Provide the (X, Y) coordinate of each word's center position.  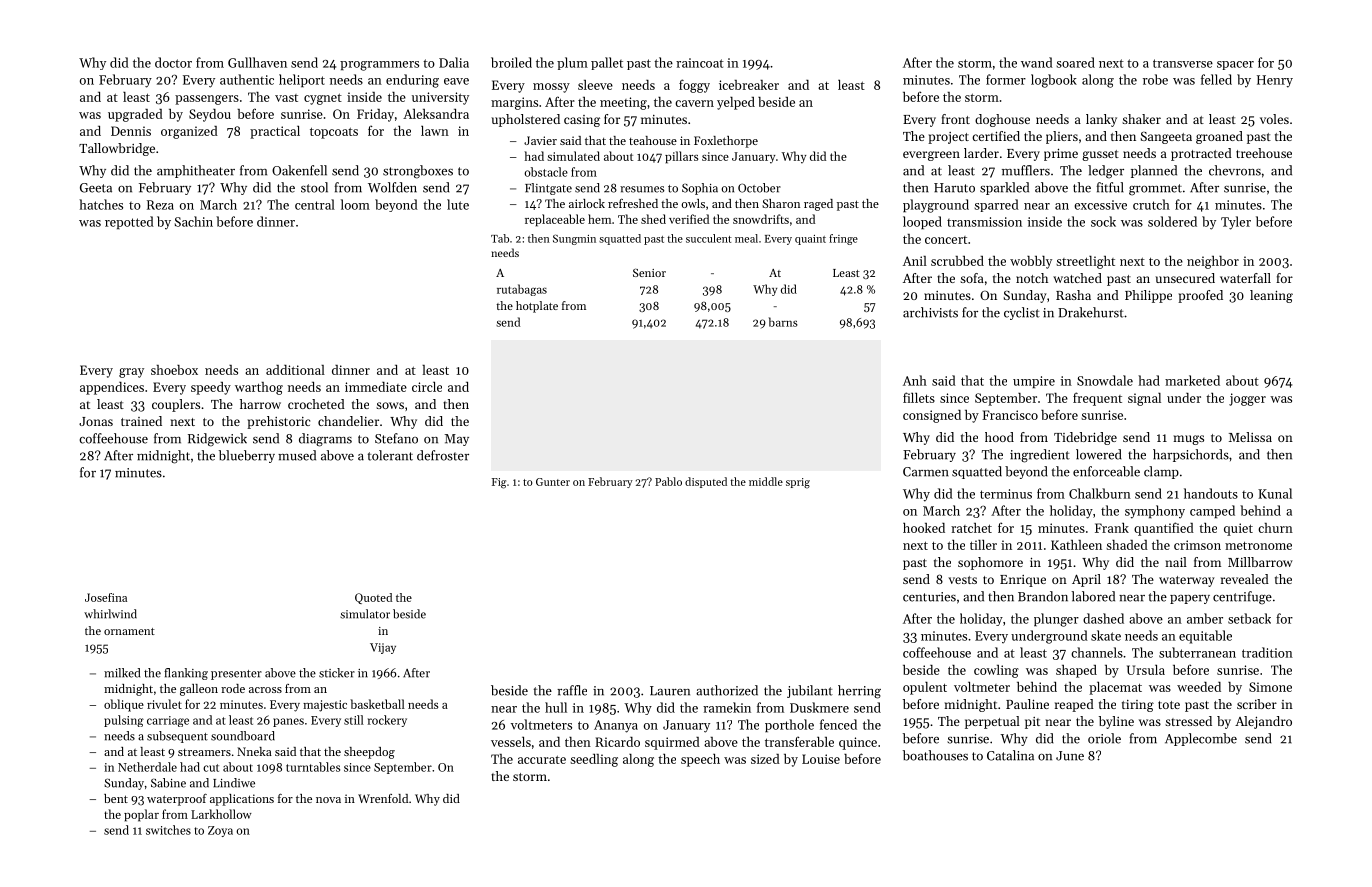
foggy (694, 86)
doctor (173, 62)
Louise (821, 759)
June (1070, 756)
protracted (1201, 154)
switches (168, 830)
